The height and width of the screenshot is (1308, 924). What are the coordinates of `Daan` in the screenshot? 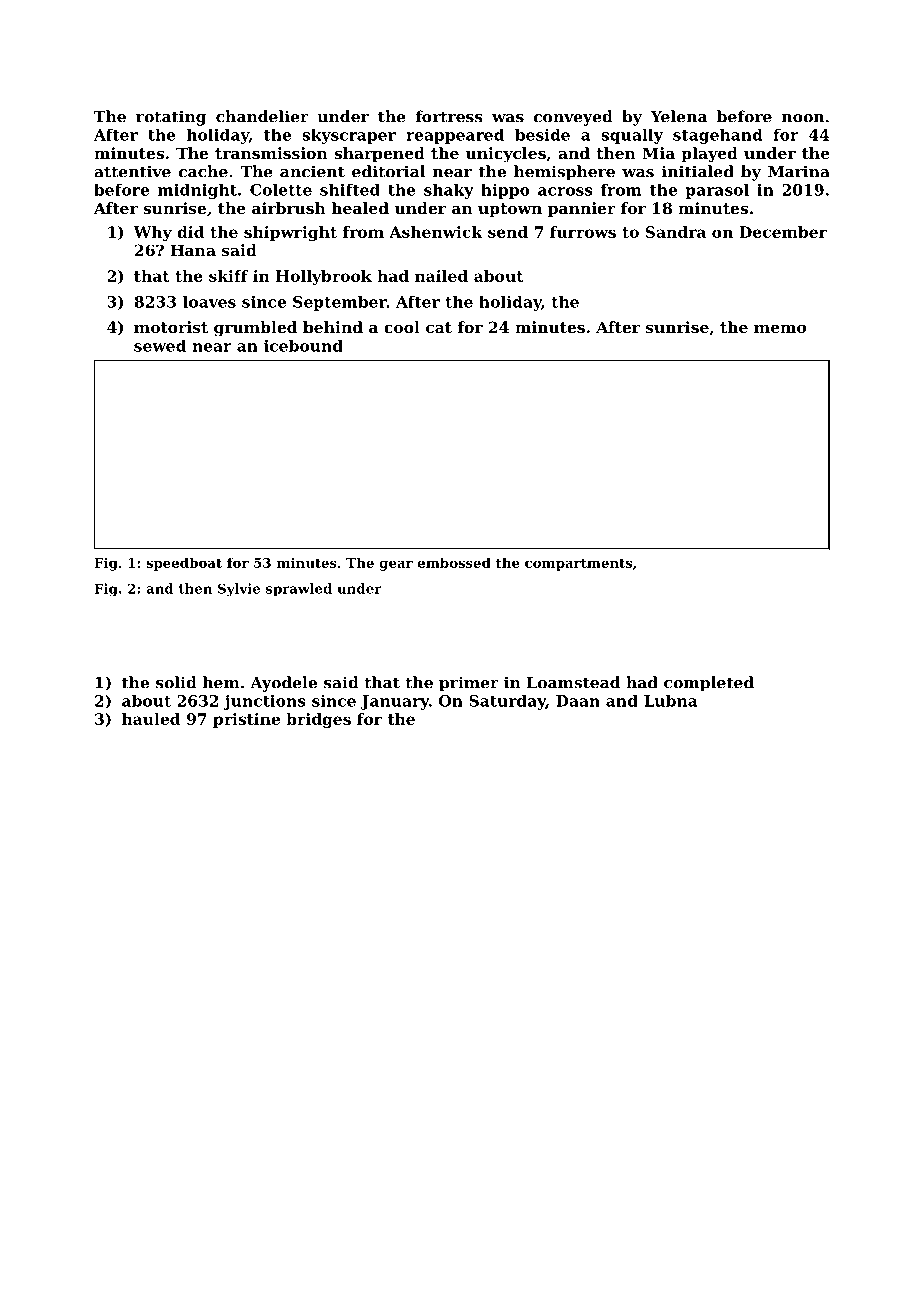 It's located at (578, 701).
